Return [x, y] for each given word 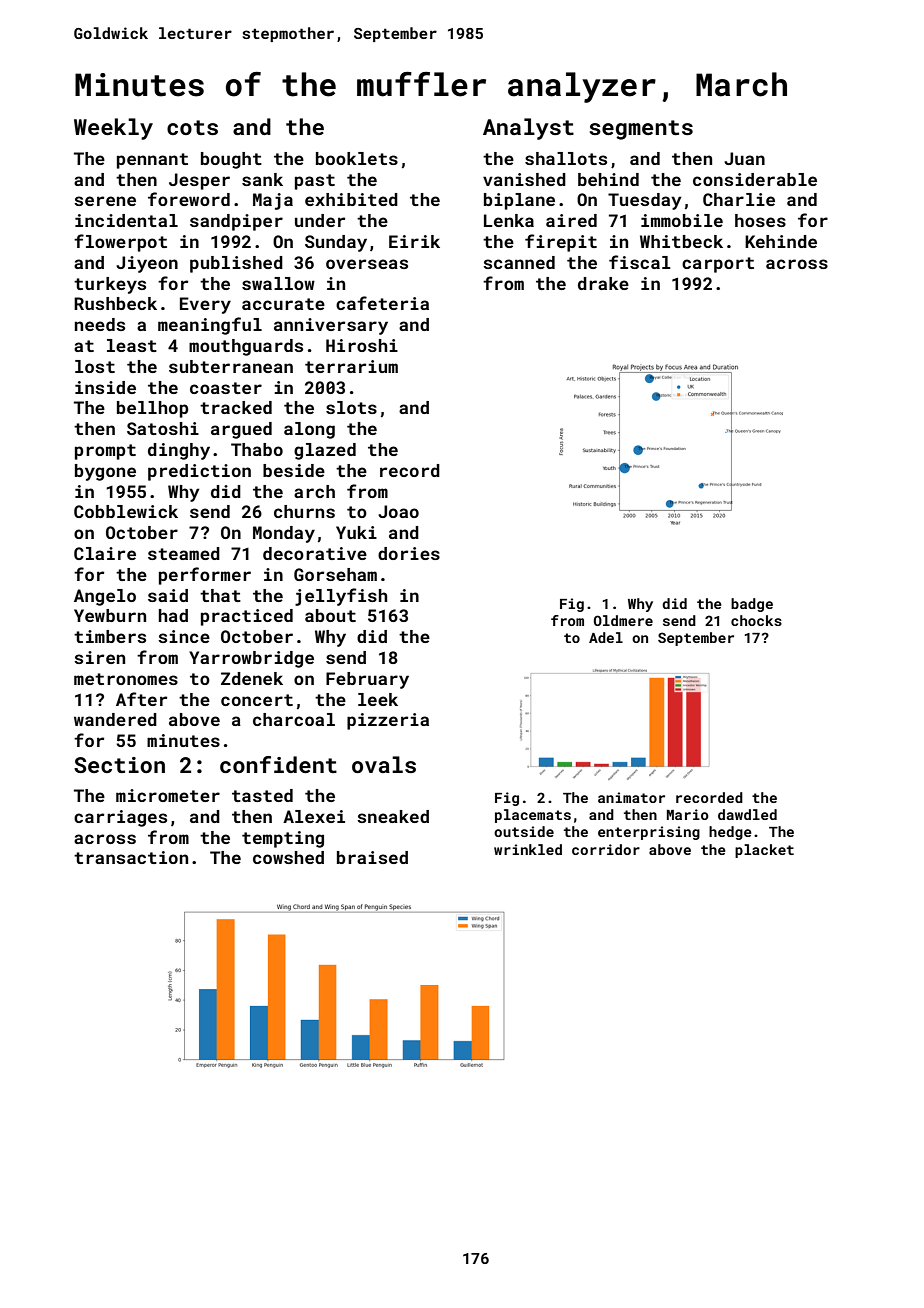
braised [372, 857]
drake [603, 283]
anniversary [331, 326]
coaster [226, 388]
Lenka [509, 220]
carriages [120, 818]
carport [718, 265]
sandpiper [236, 222]
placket [764, 851]
